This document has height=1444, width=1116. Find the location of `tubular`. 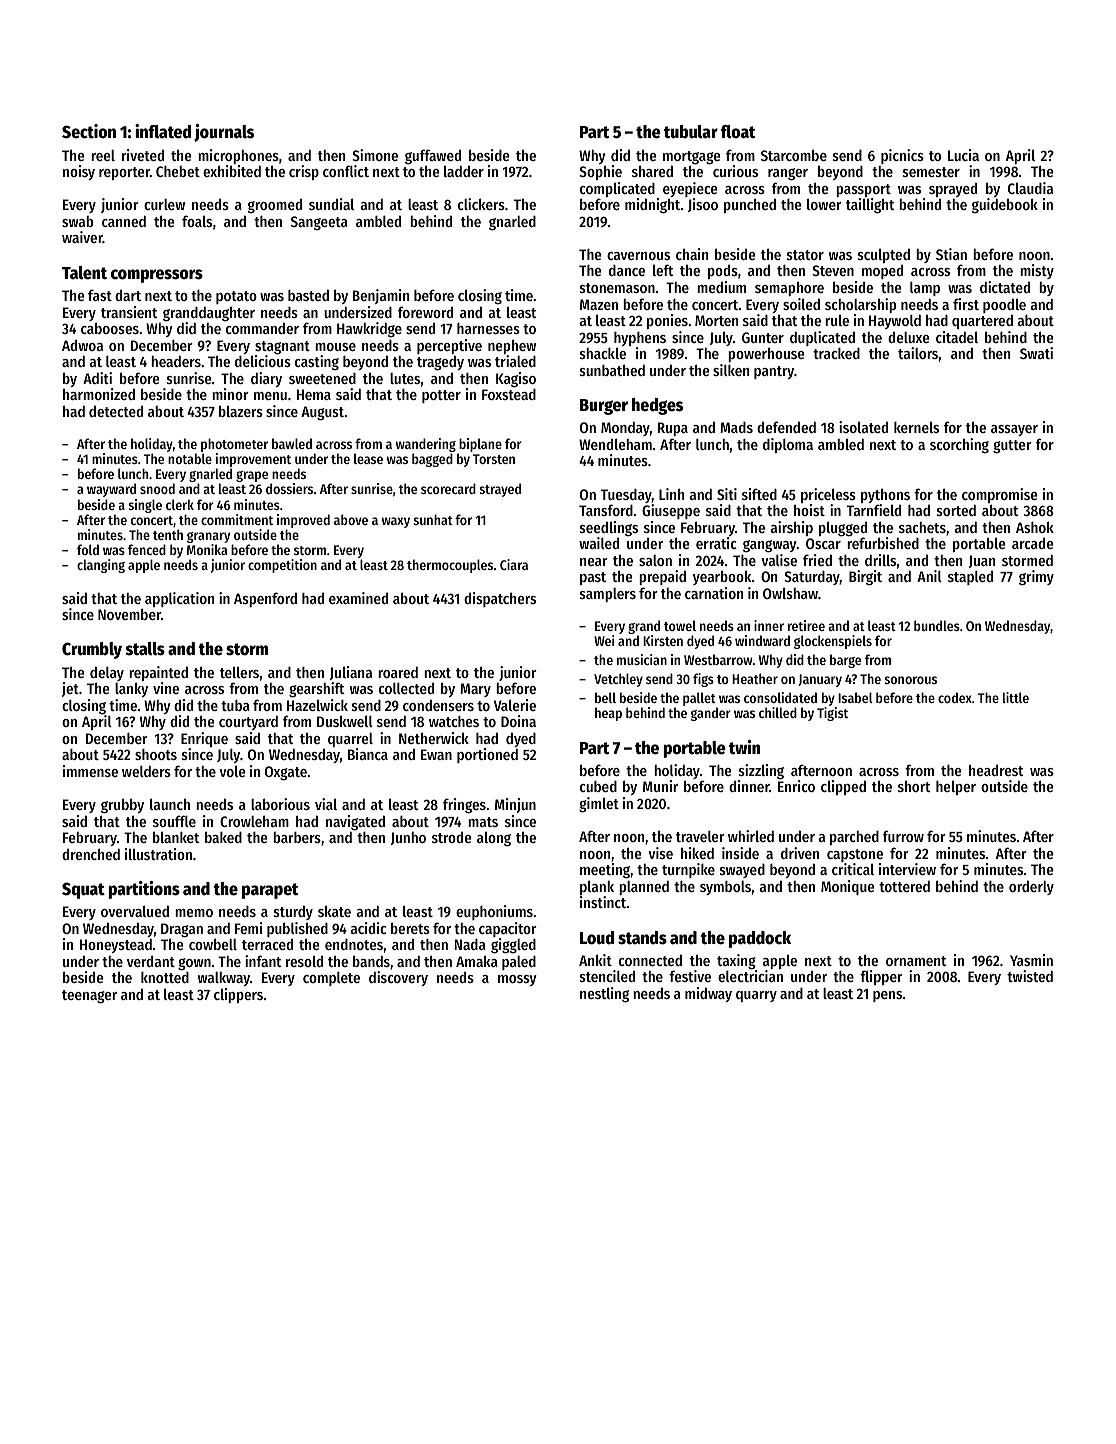

tubular is located at coordinates (691, 132).
